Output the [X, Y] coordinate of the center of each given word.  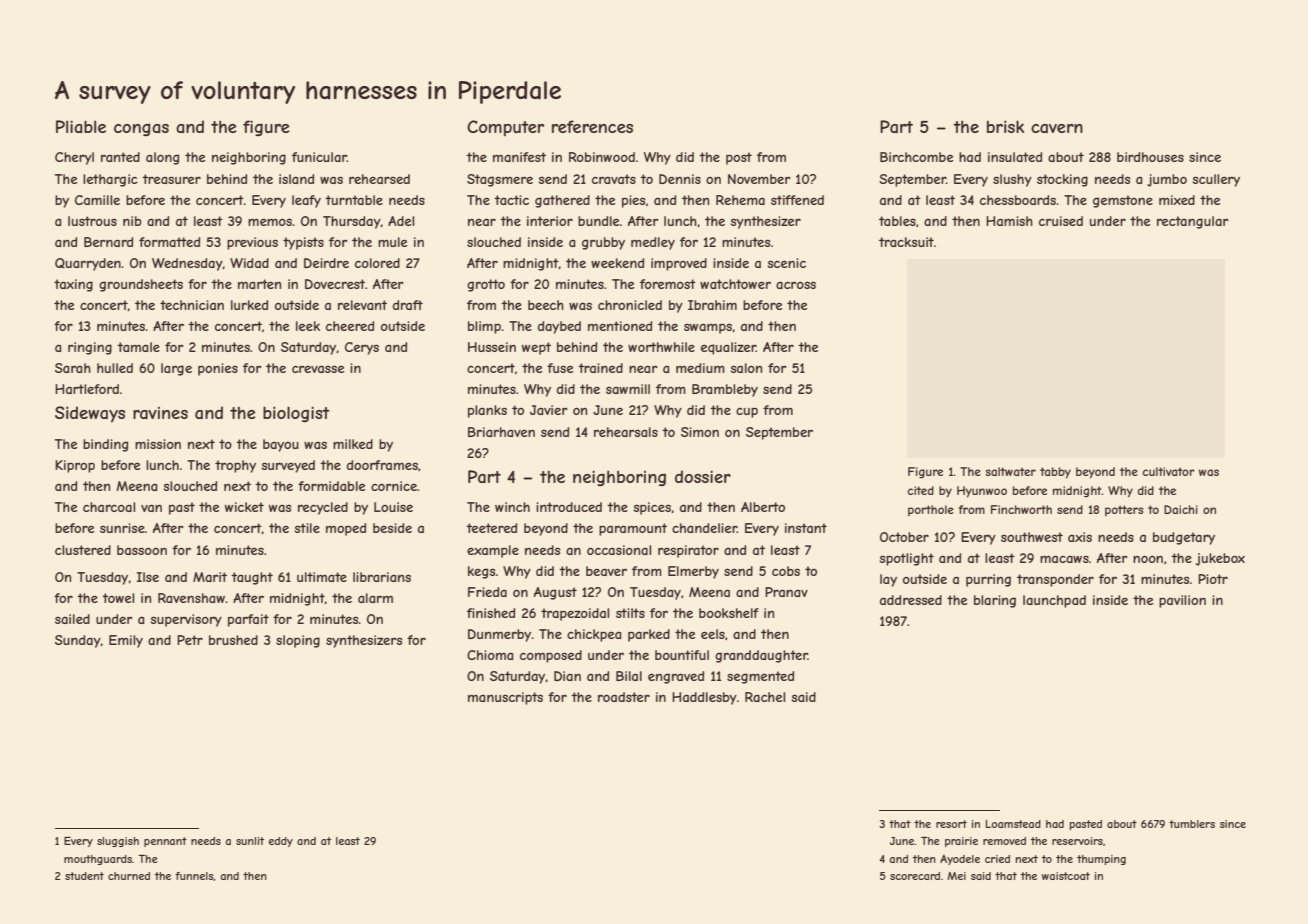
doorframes [382, 465]
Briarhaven [501, 432]
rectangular [1193, 222]
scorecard [915, 876]
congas [141, 129]
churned [129, 876]
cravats [614, 179]
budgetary [1184, 538]
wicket [244, 507]
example [493, 551]
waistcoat [1066, 876]
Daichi [1181, 509]
